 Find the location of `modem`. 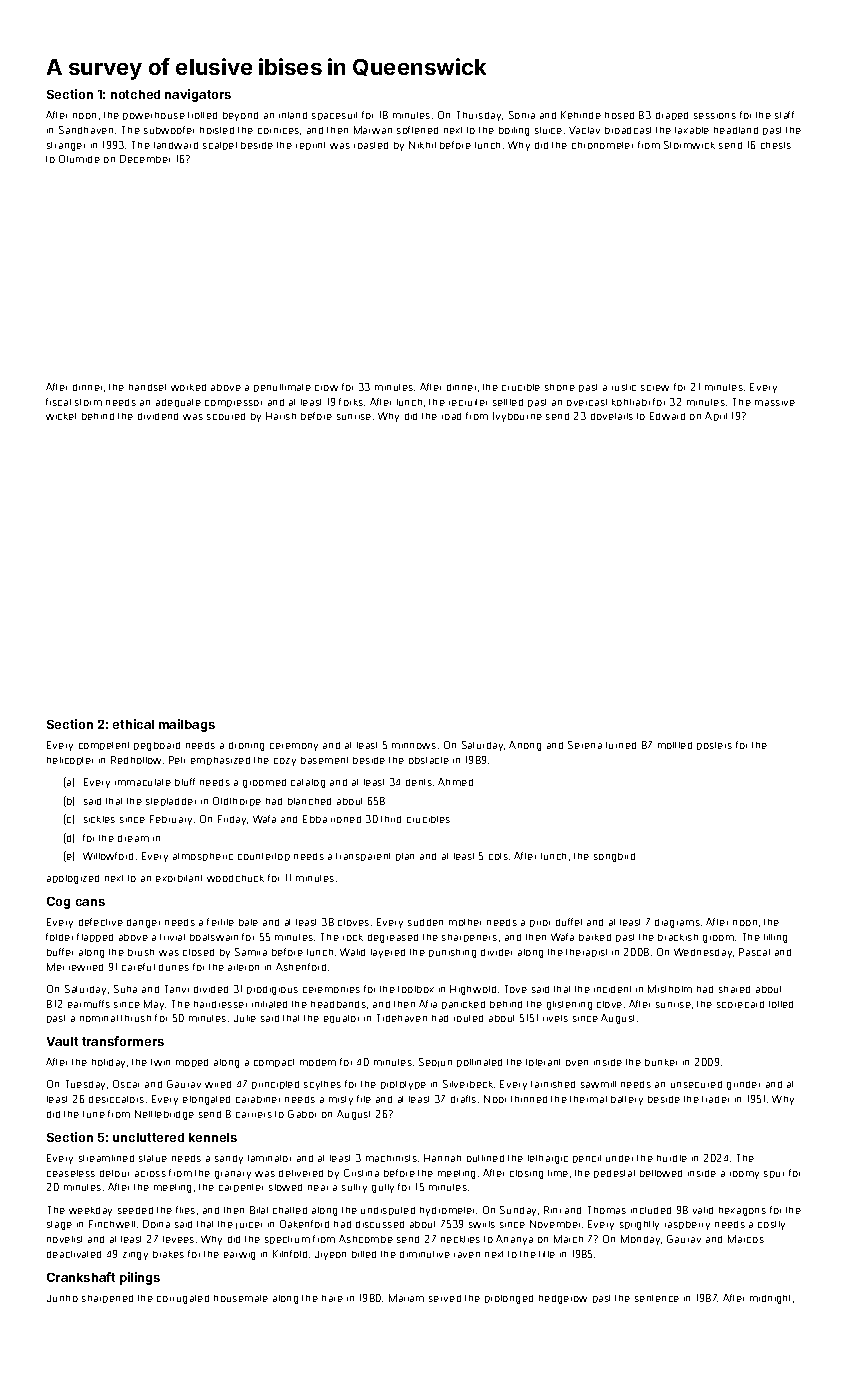

modem is located at coordinates (318, 1062).
